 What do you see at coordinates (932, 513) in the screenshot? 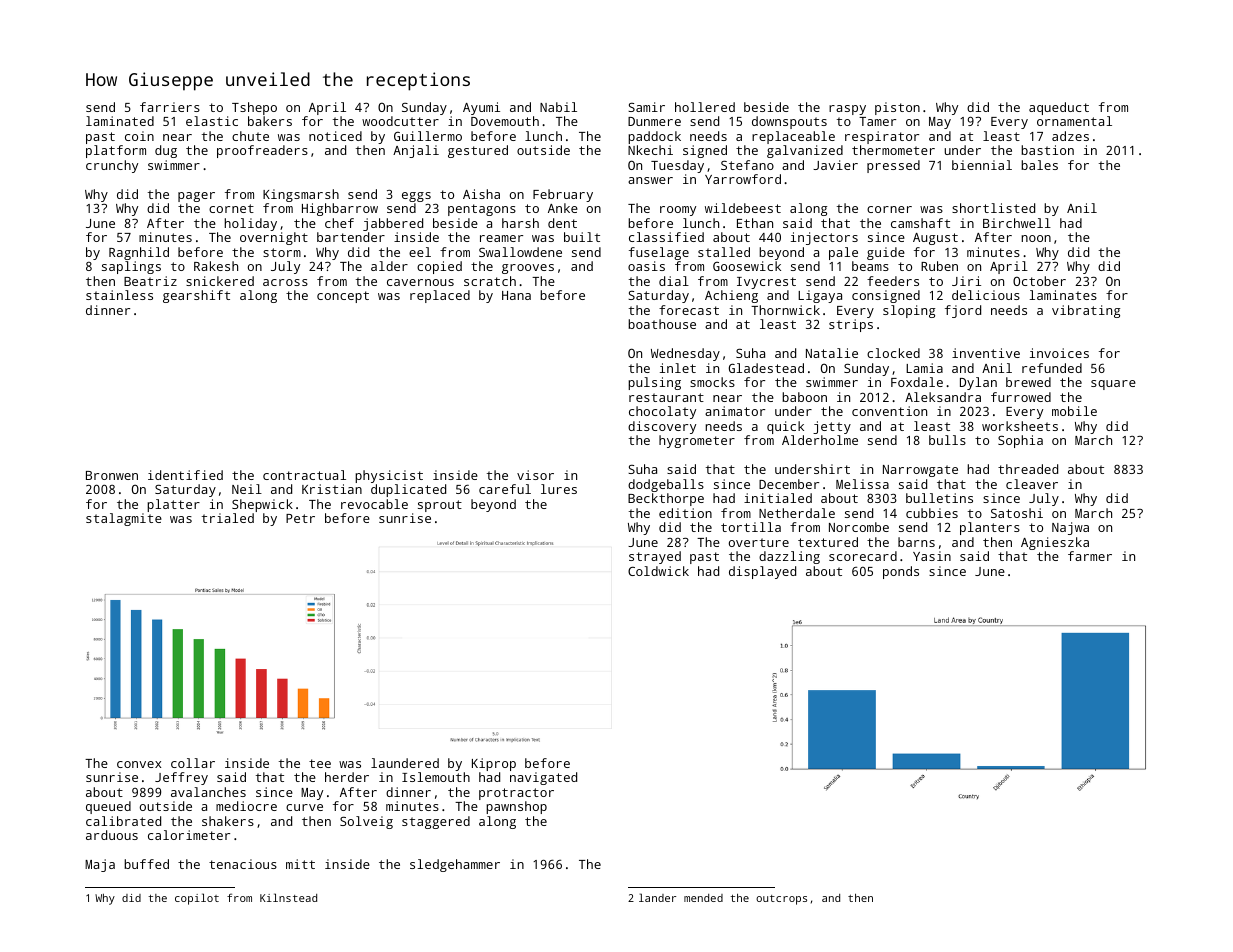
I see `cubbies` at bounding box center [932, 513].
